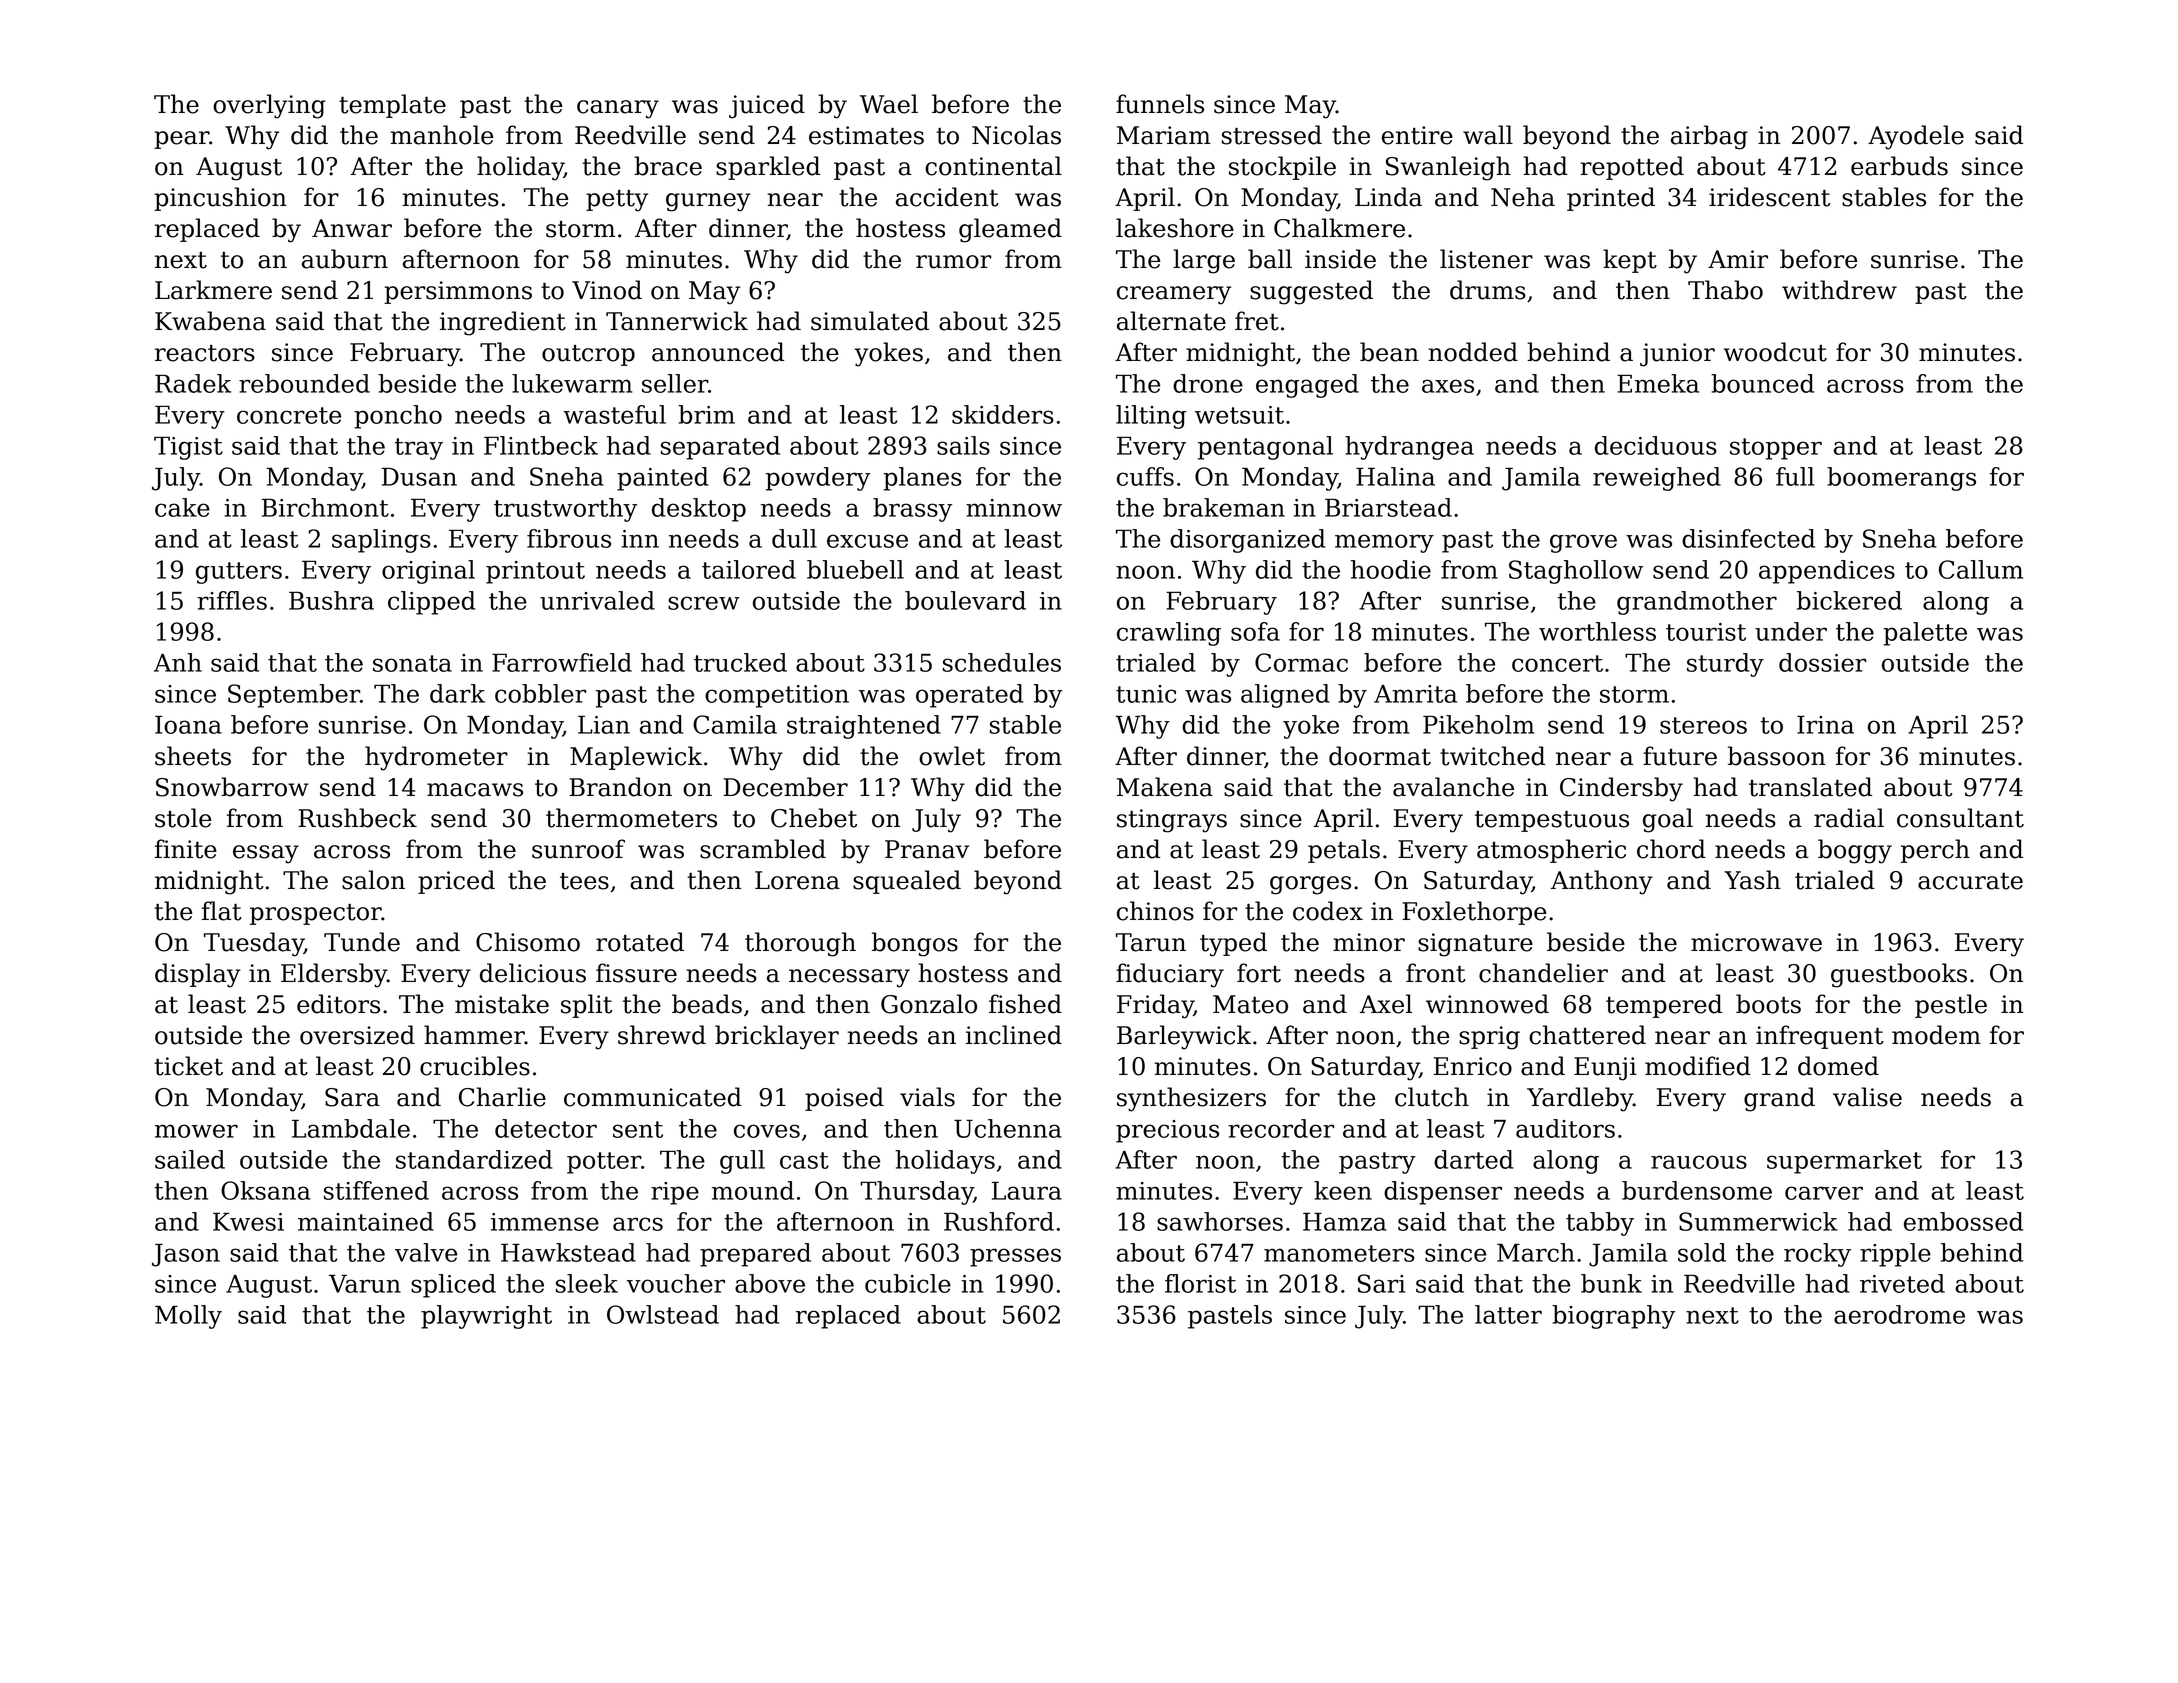 This page has height=1683, width=2178. What do you see at coordinates (1970, 881) in the page?
I see `accurate` at bounding box center [1970, 881].
